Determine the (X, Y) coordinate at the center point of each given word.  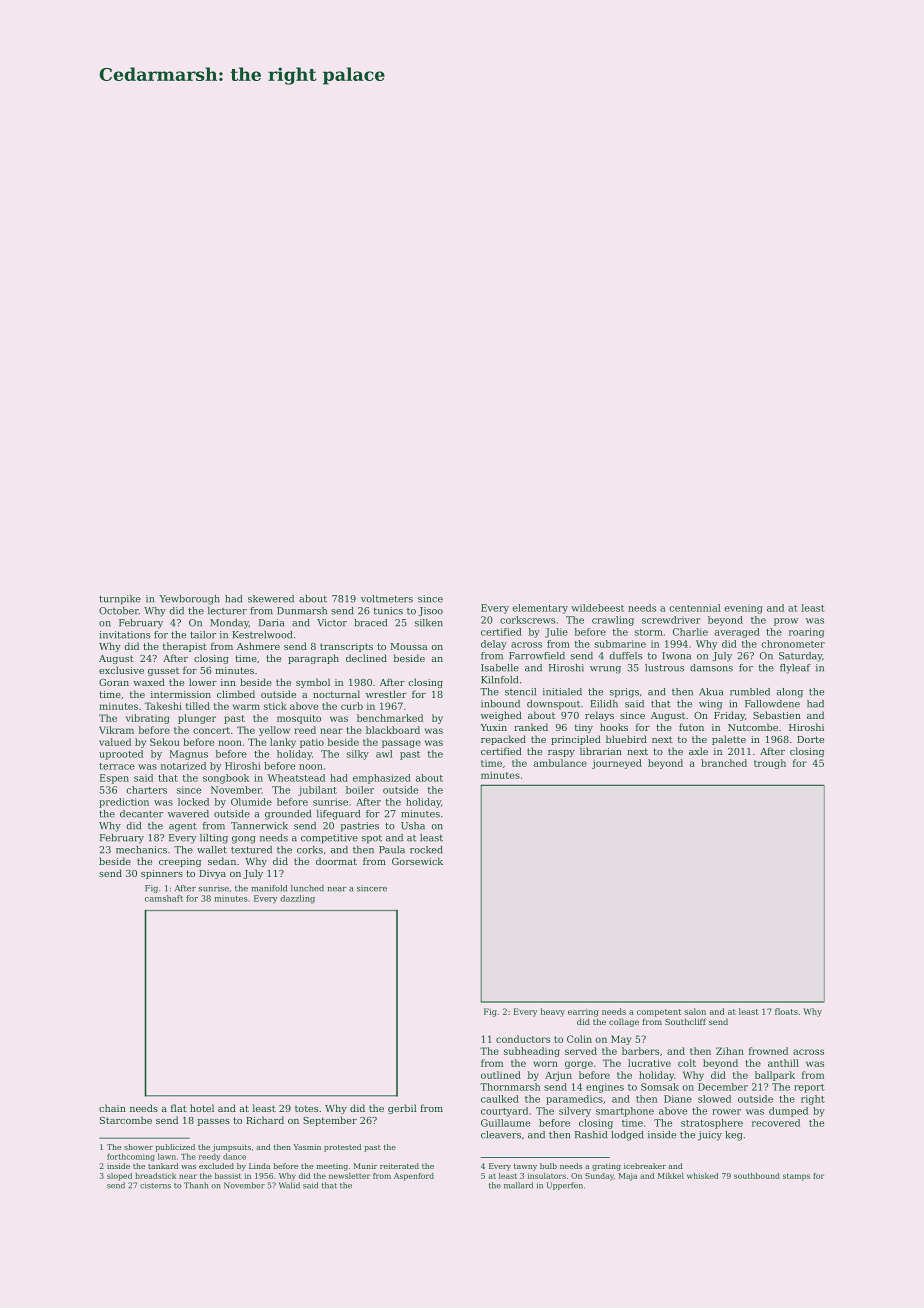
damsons (711, 668)
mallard (518, 1185)
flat (179, 1108)
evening (744, 609)
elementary (540, 609)
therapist (185, 647)
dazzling (297, 899)
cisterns (155, 1185)
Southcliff (685, 1021)
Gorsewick (417, 861)
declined (366, 658)
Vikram (116, 730)
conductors (523, 1039)
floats (786, 1011)
